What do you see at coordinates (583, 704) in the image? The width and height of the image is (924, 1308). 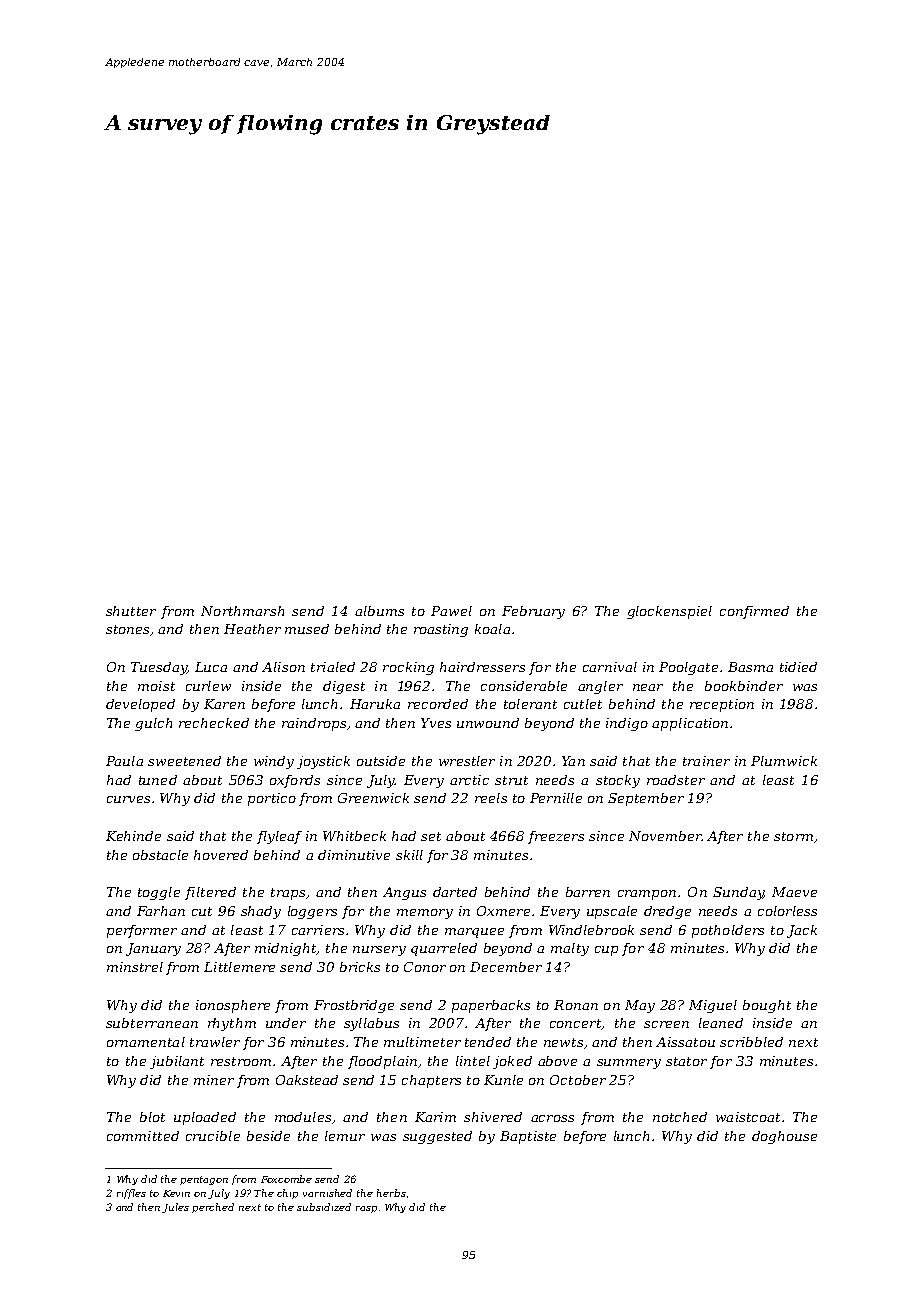 I see `cutlet` at bounding box center [583, 704].
